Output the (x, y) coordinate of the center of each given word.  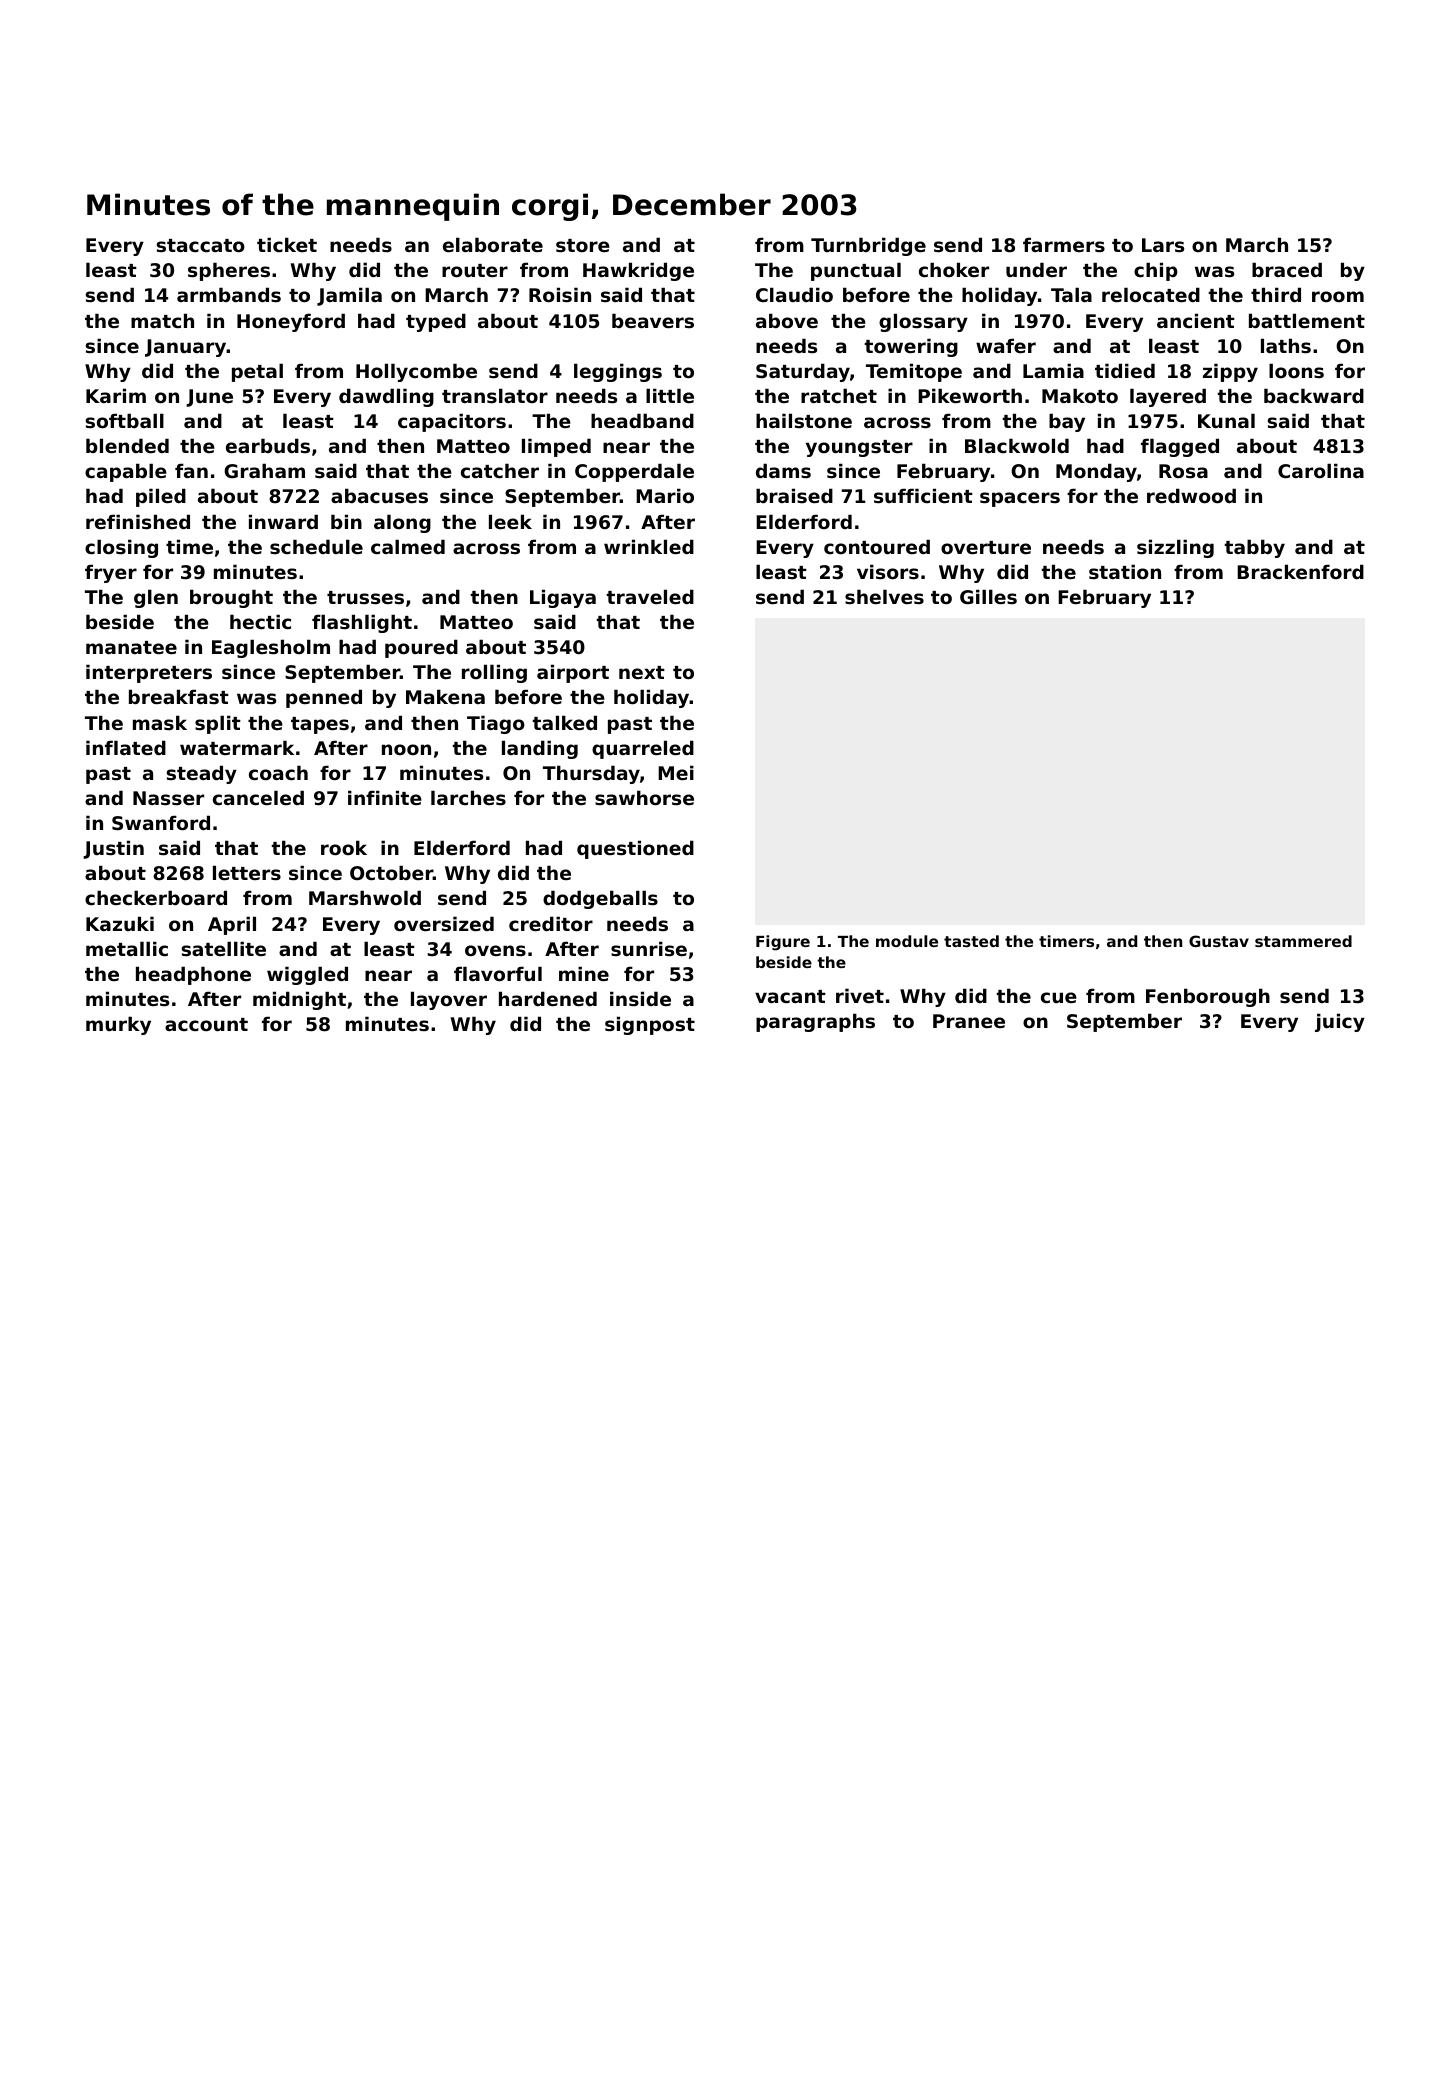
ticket (287, 244)
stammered (1303, 941)
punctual (856, 271)
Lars (1163, 245)
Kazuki (120, 923)
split (218, 724)
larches (468, 797)
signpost (650, 1025)
